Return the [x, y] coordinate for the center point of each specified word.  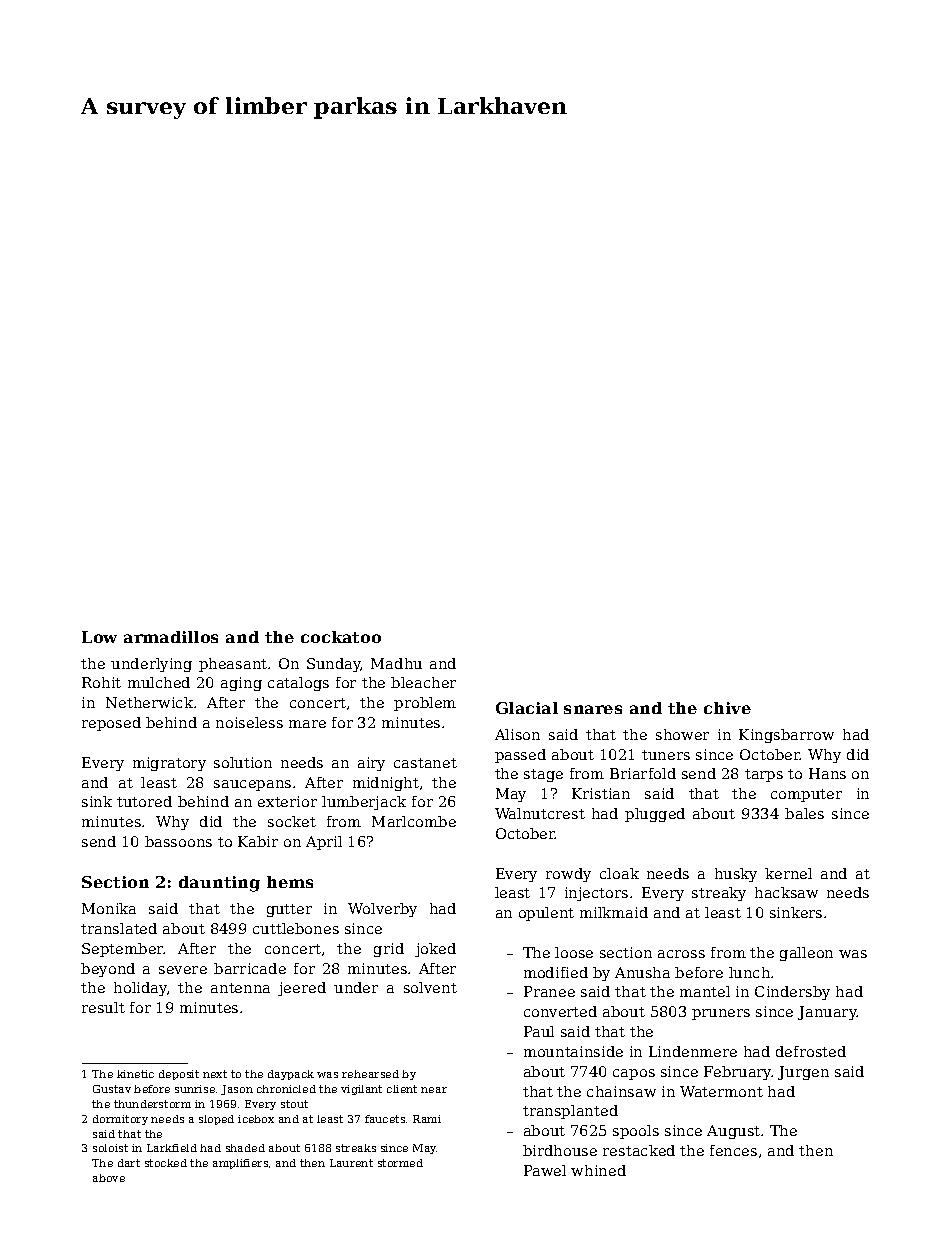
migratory [169, 764]
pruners [721, 1014]
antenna [240, 988]
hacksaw [786, 892]
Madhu [396, 663]
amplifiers [240, 1164]
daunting [219, 884]
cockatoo [341, 637]
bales [804, 813]
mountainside [573, 1051]
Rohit [101, 682]
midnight [386, 784]
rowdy [568, 875]
